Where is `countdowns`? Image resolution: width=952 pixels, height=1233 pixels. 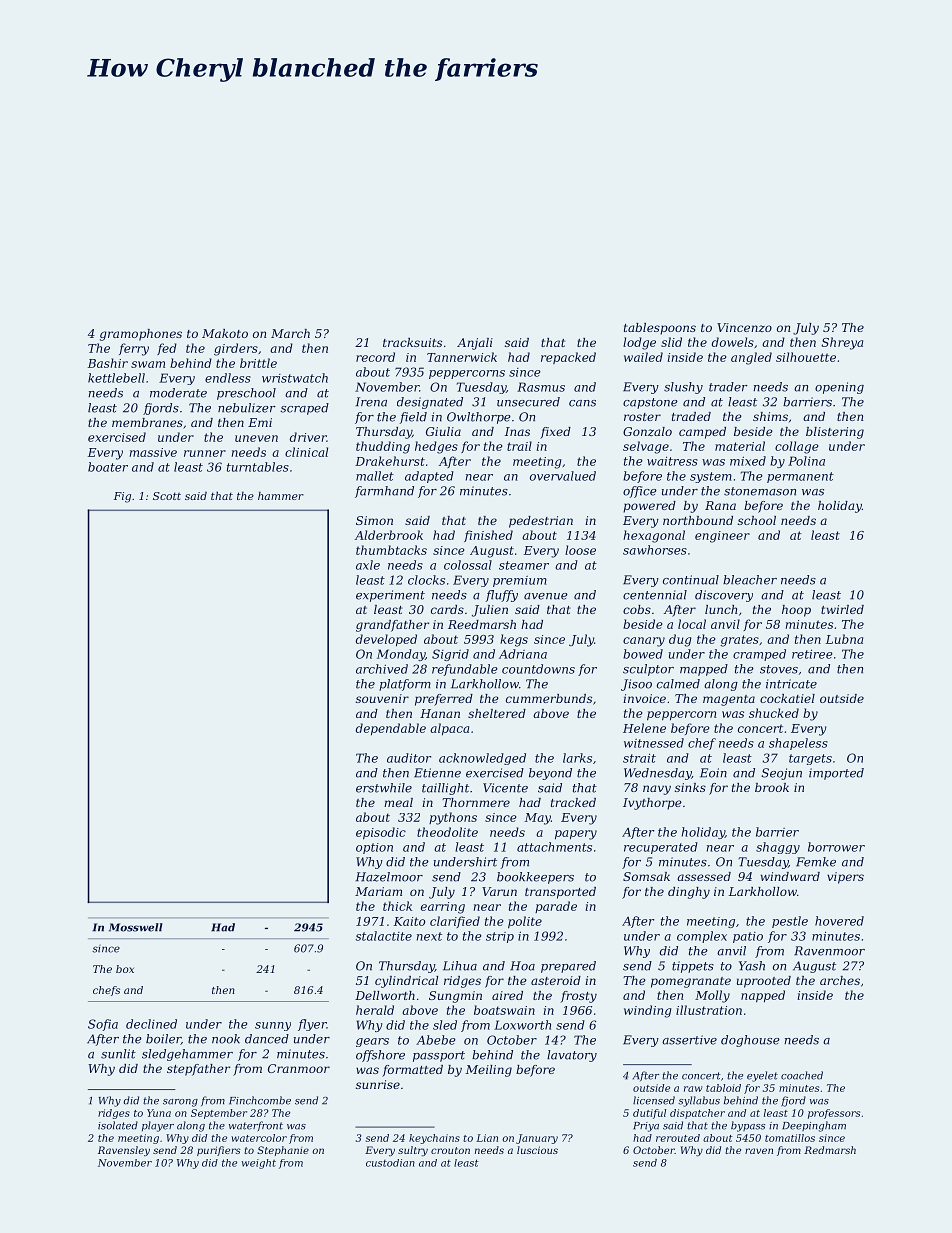
countdowns is located at coordinates (538, 669).
